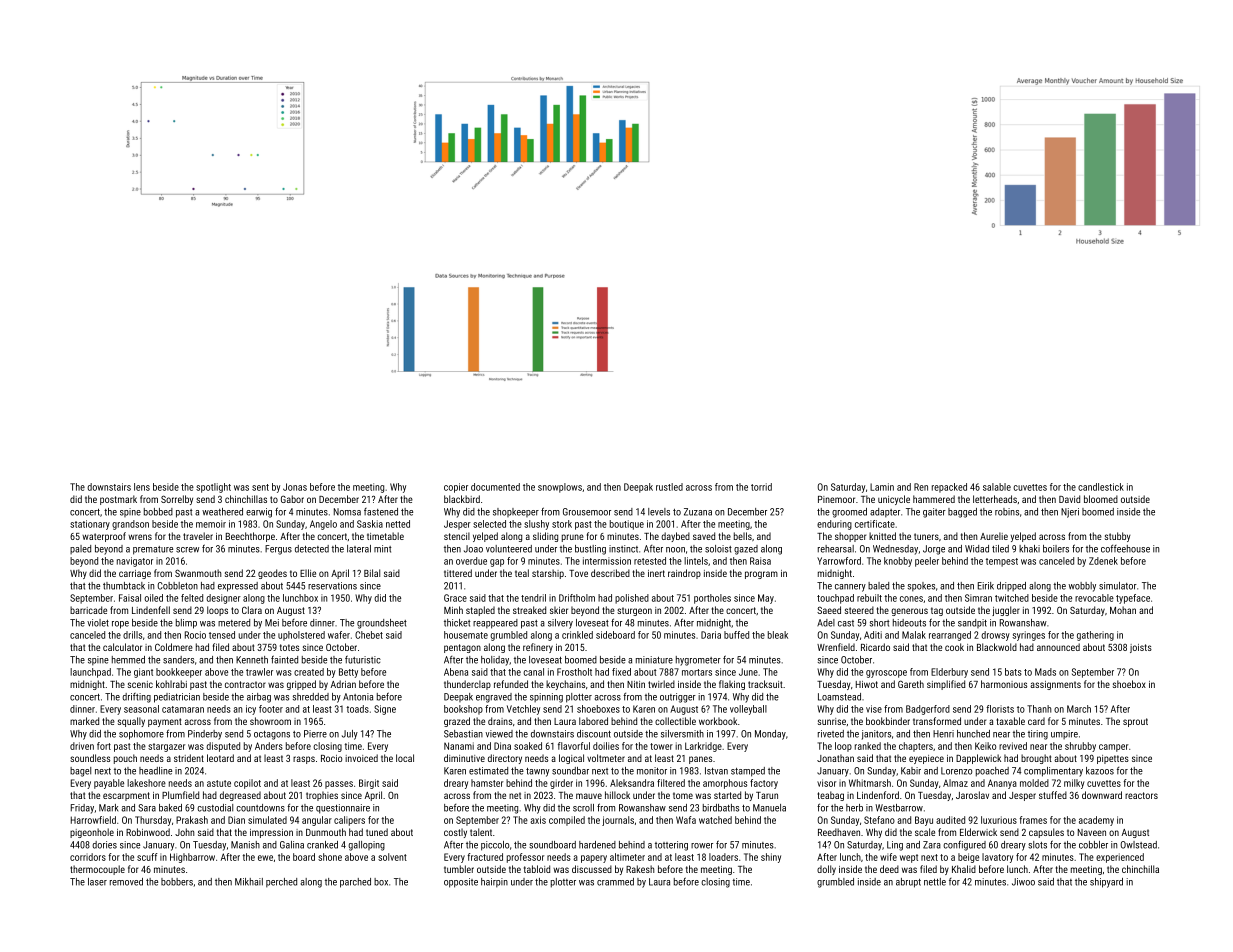 This screenshot has width=1233, height=952. What do you see at coordinates (170, 808) in the screenshot?
I see `baked` at bounding box center [170, 808].
